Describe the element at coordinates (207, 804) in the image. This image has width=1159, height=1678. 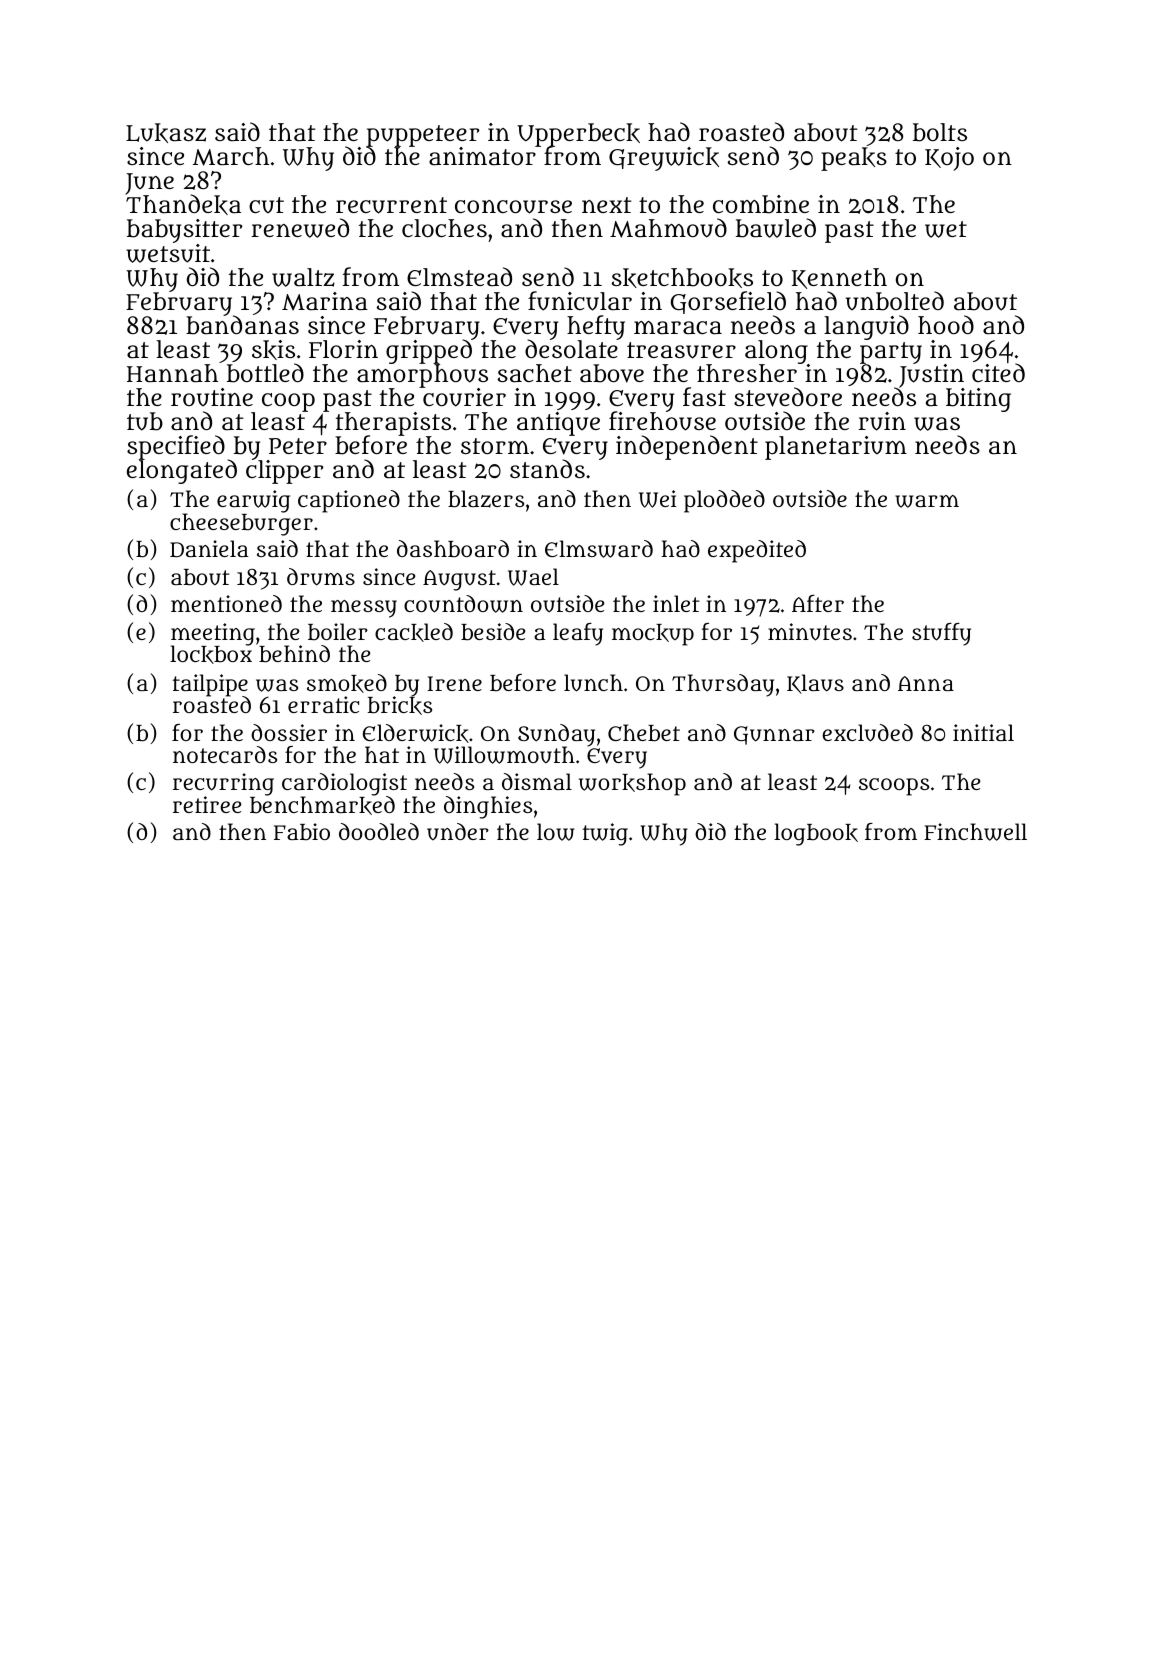
I see `retiree` at that location.
